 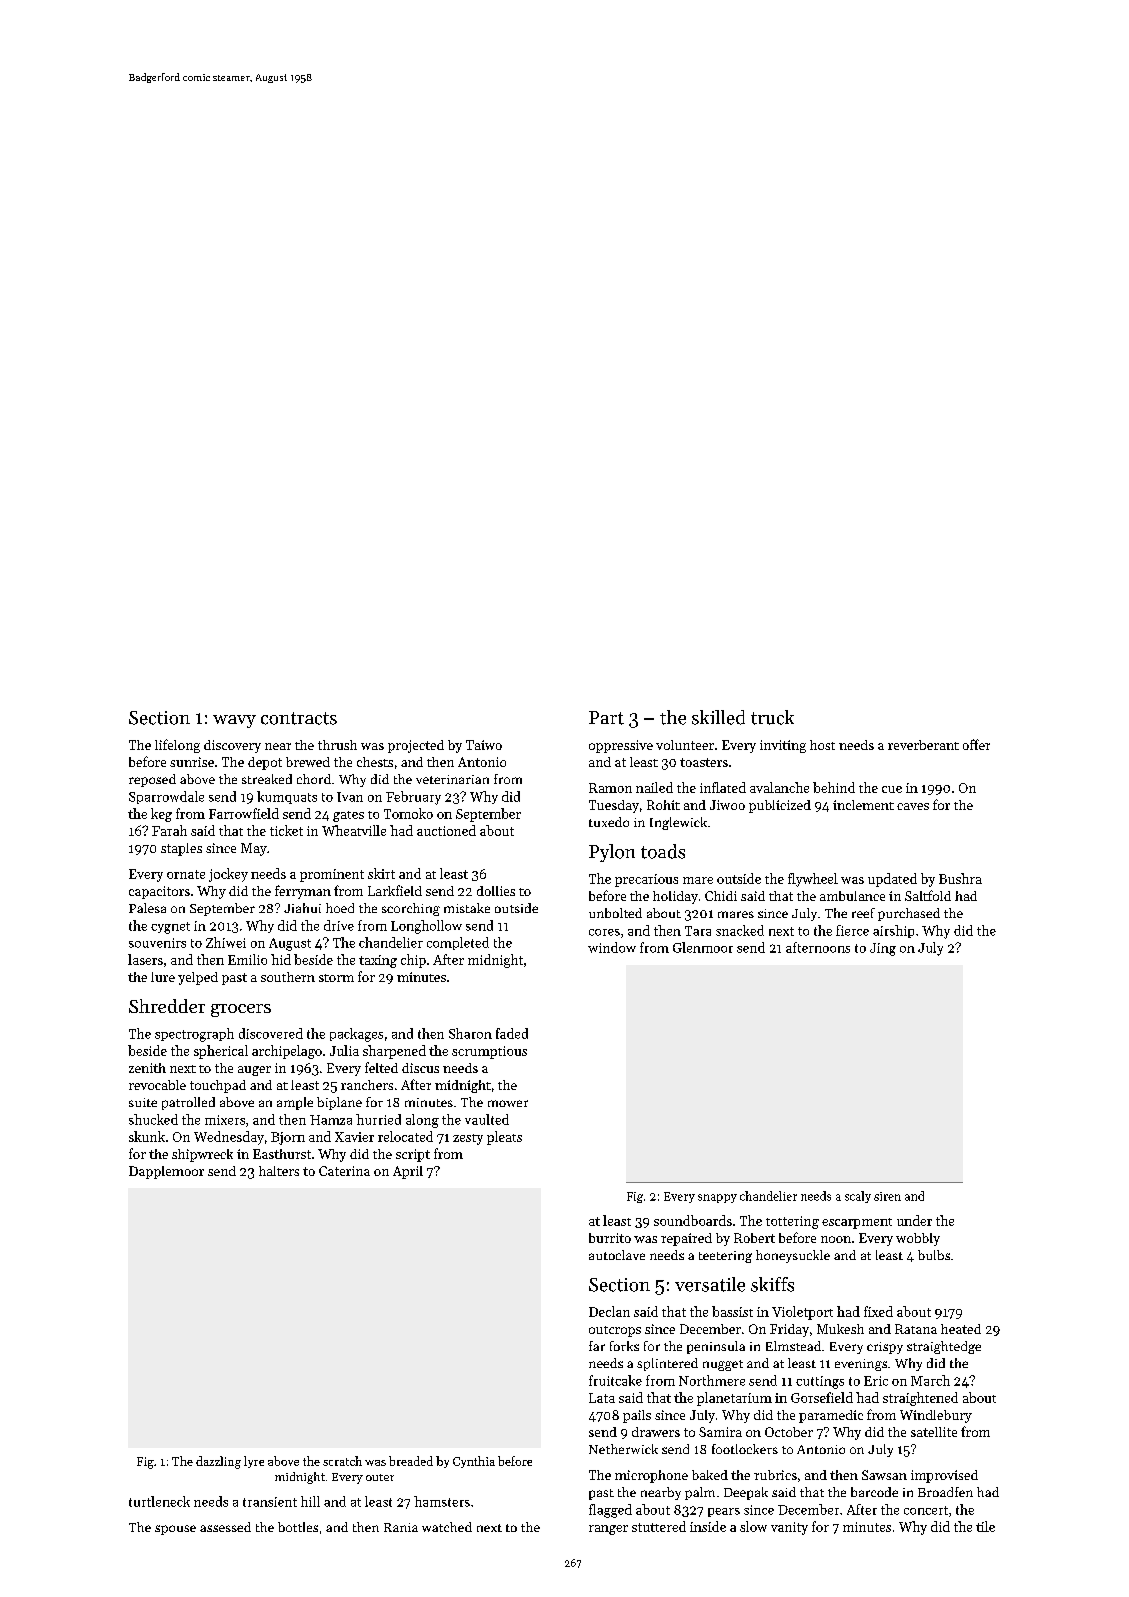 I want to click on Easthurst, so click(x=282, y=1154).
